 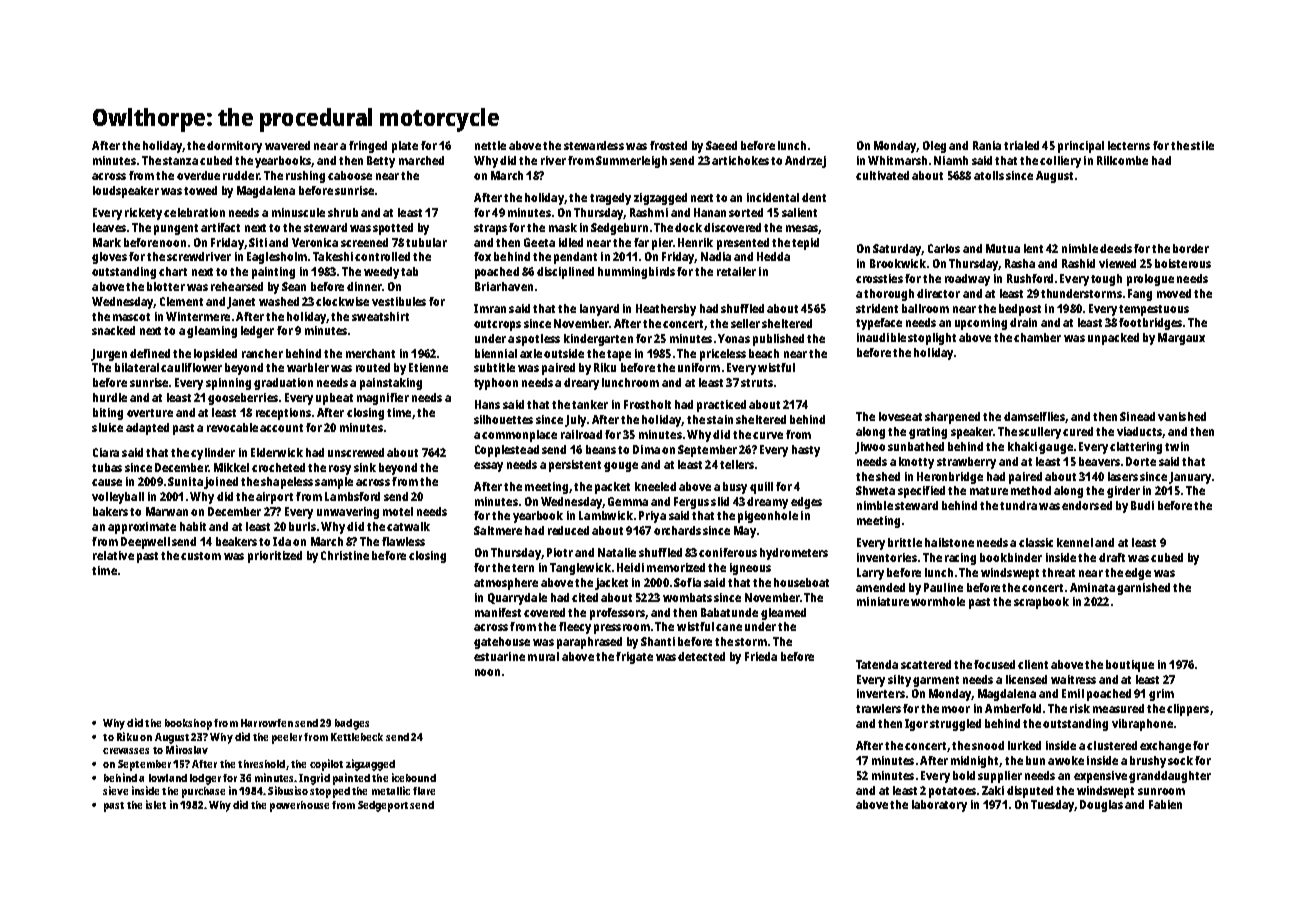 What do you see at coordinates (424, 791) in the screenshot?
I see `flare` at bounding box center [424, 791].
